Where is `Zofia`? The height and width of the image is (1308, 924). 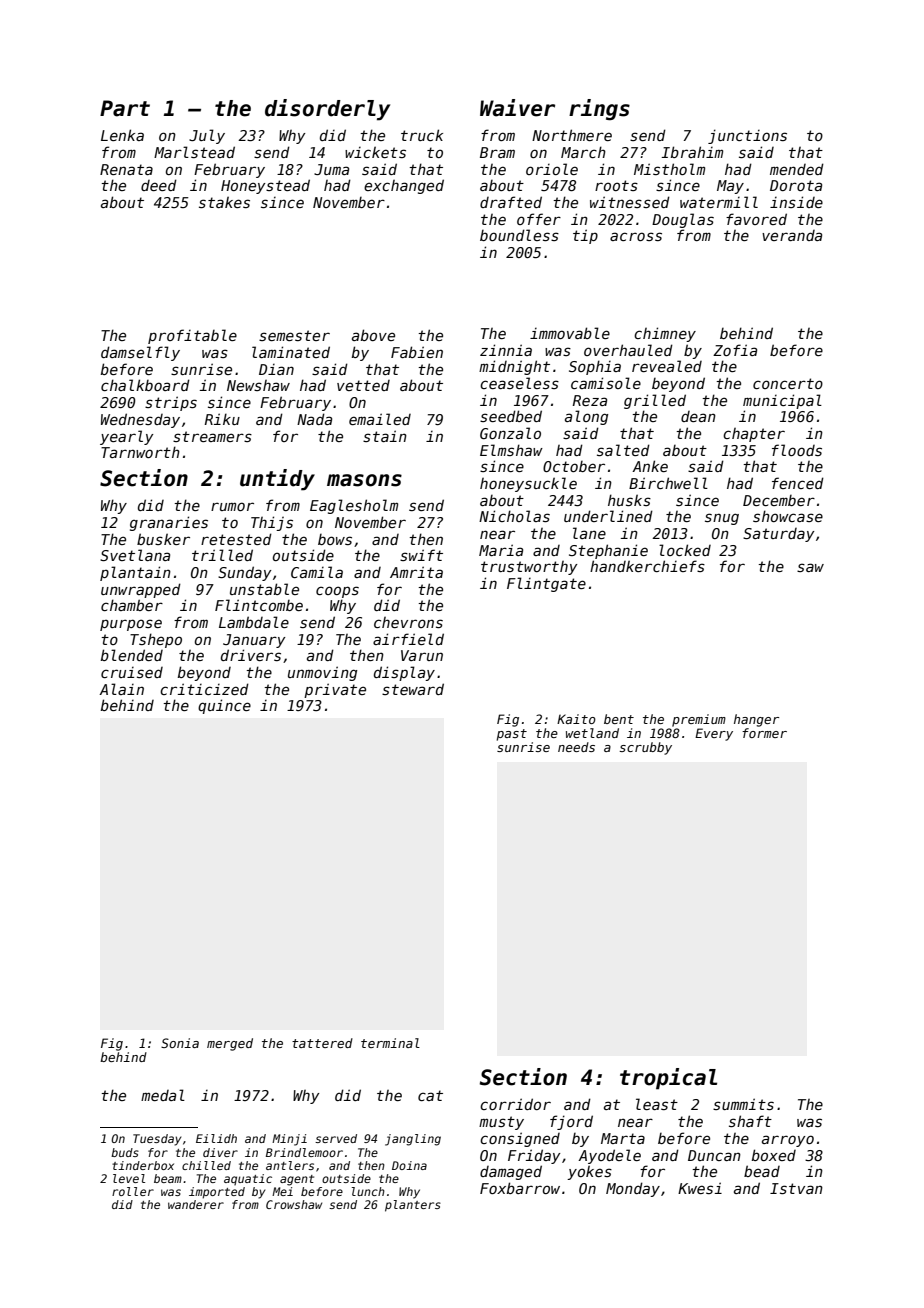
Zofia is located at coordinates (735, 350).
